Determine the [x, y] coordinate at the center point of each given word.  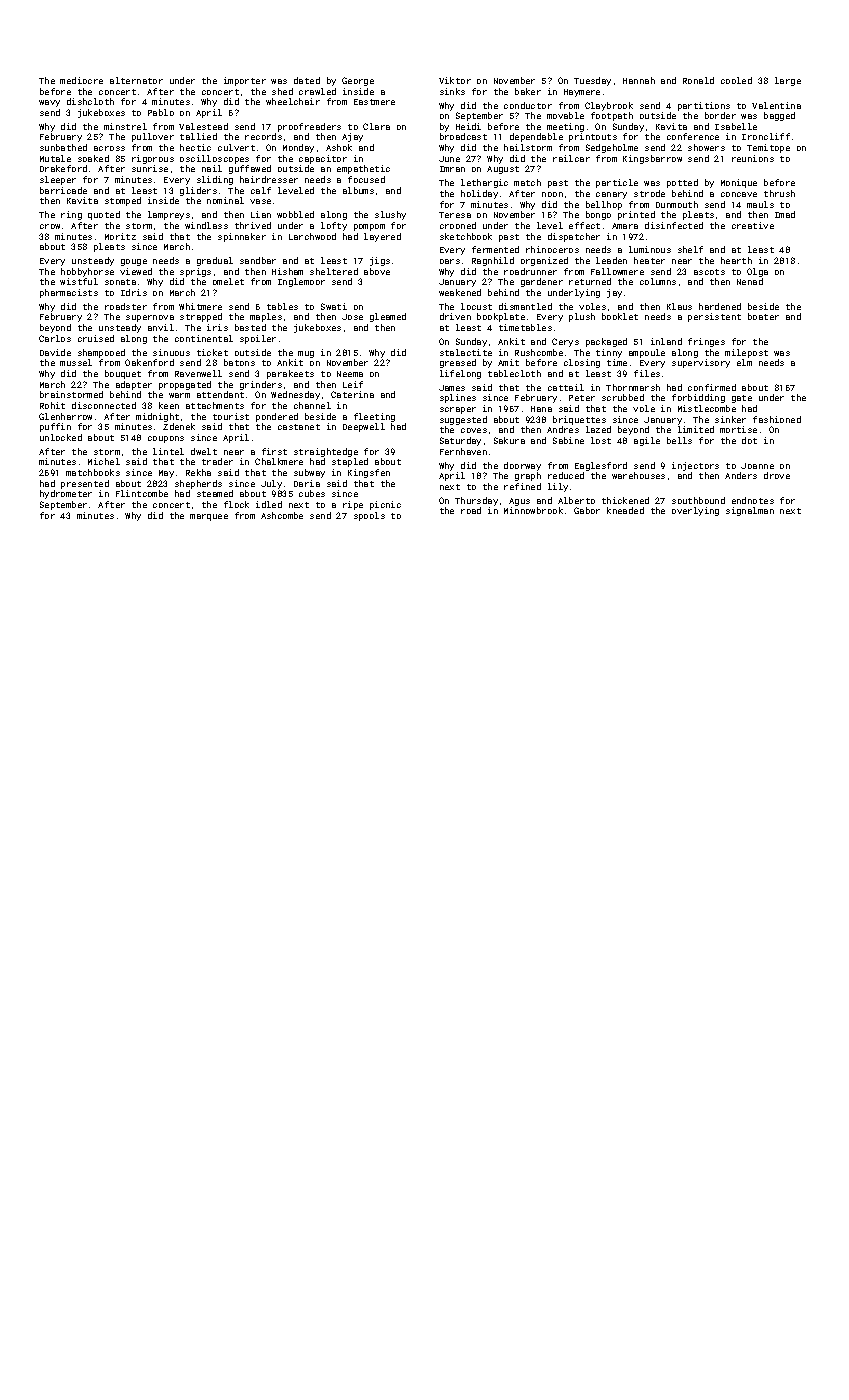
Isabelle [736, 126]
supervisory [701, 363]
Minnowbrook [533, 510]
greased [458, 363]
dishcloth [90, 101]
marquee [209, 517]
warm [179, 395]
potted [682, 183]
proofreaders [309, 127]
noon [552, 194]
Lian [261, 214]
